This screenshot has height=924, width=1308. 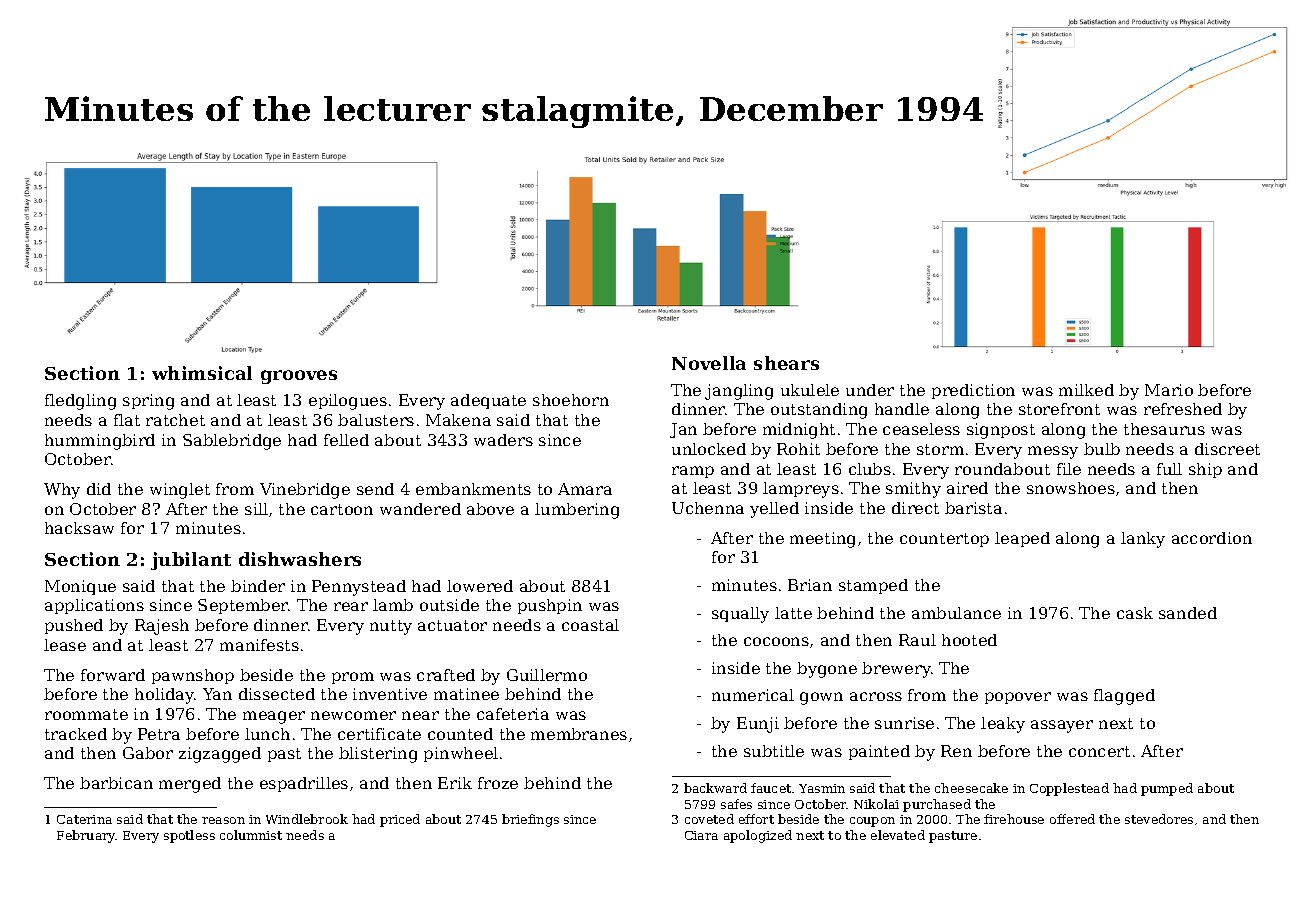 What do you see at coordinates (709, 819) in the screenshot?
I see `coveted` at bounding box center [709, 819].
